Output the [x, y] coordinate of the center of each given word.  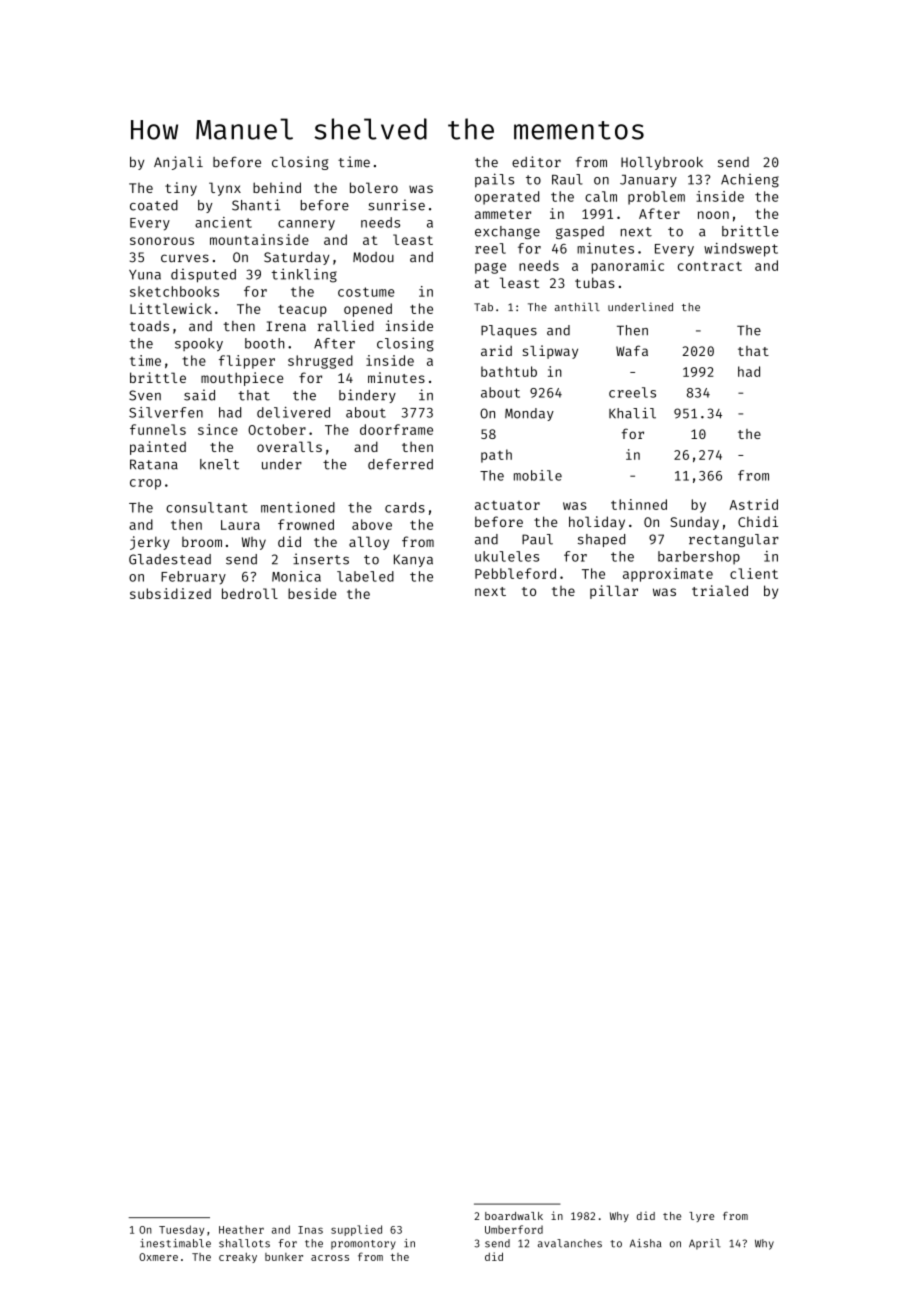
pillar [614, 592]
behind [277, 187]
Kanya [413, 560]
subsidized [170, 593]
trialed [720, 590]
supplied [356, 1230]
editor [536, 162]
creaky [238, 1258]
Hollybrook [662, 163]
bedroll [250, 593]
